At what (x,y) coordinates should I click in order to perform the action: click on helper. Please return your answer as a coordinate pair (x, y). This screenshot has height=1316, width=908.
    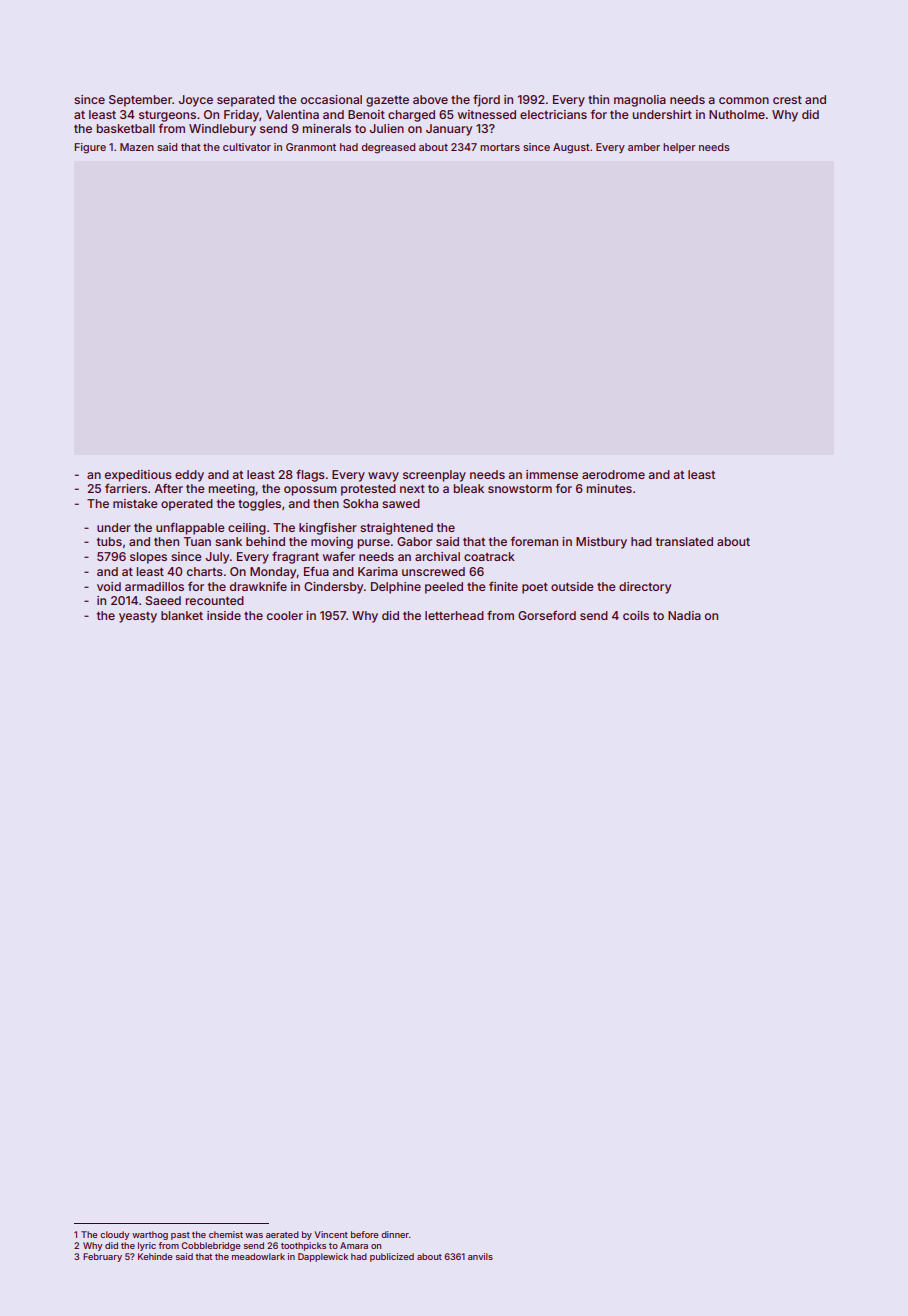
    Looking at the image, I should click on (679, 148).
